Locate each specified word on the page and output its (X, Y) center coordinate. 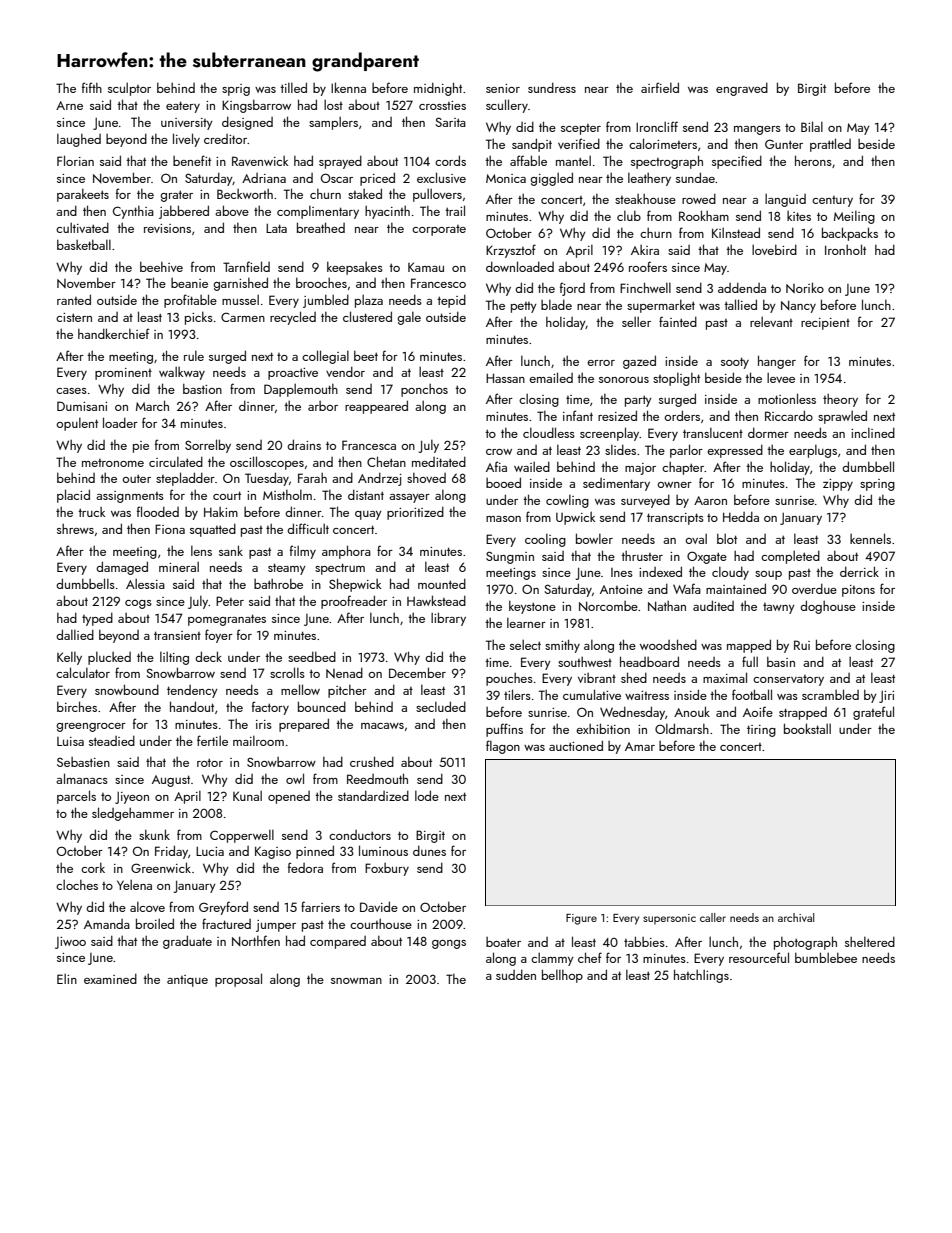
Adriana (264, 178)
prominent (123, 374)
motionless (787, 398)
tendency (192, 691)
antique (187, 981)
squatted (213, 530)
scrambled (830, 694)
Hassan (505, 378)
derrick (859, 571)
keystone (532, 607)
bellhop (562, 976)
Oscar (337, 178)
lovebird (774, 249)
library (448, 619)
